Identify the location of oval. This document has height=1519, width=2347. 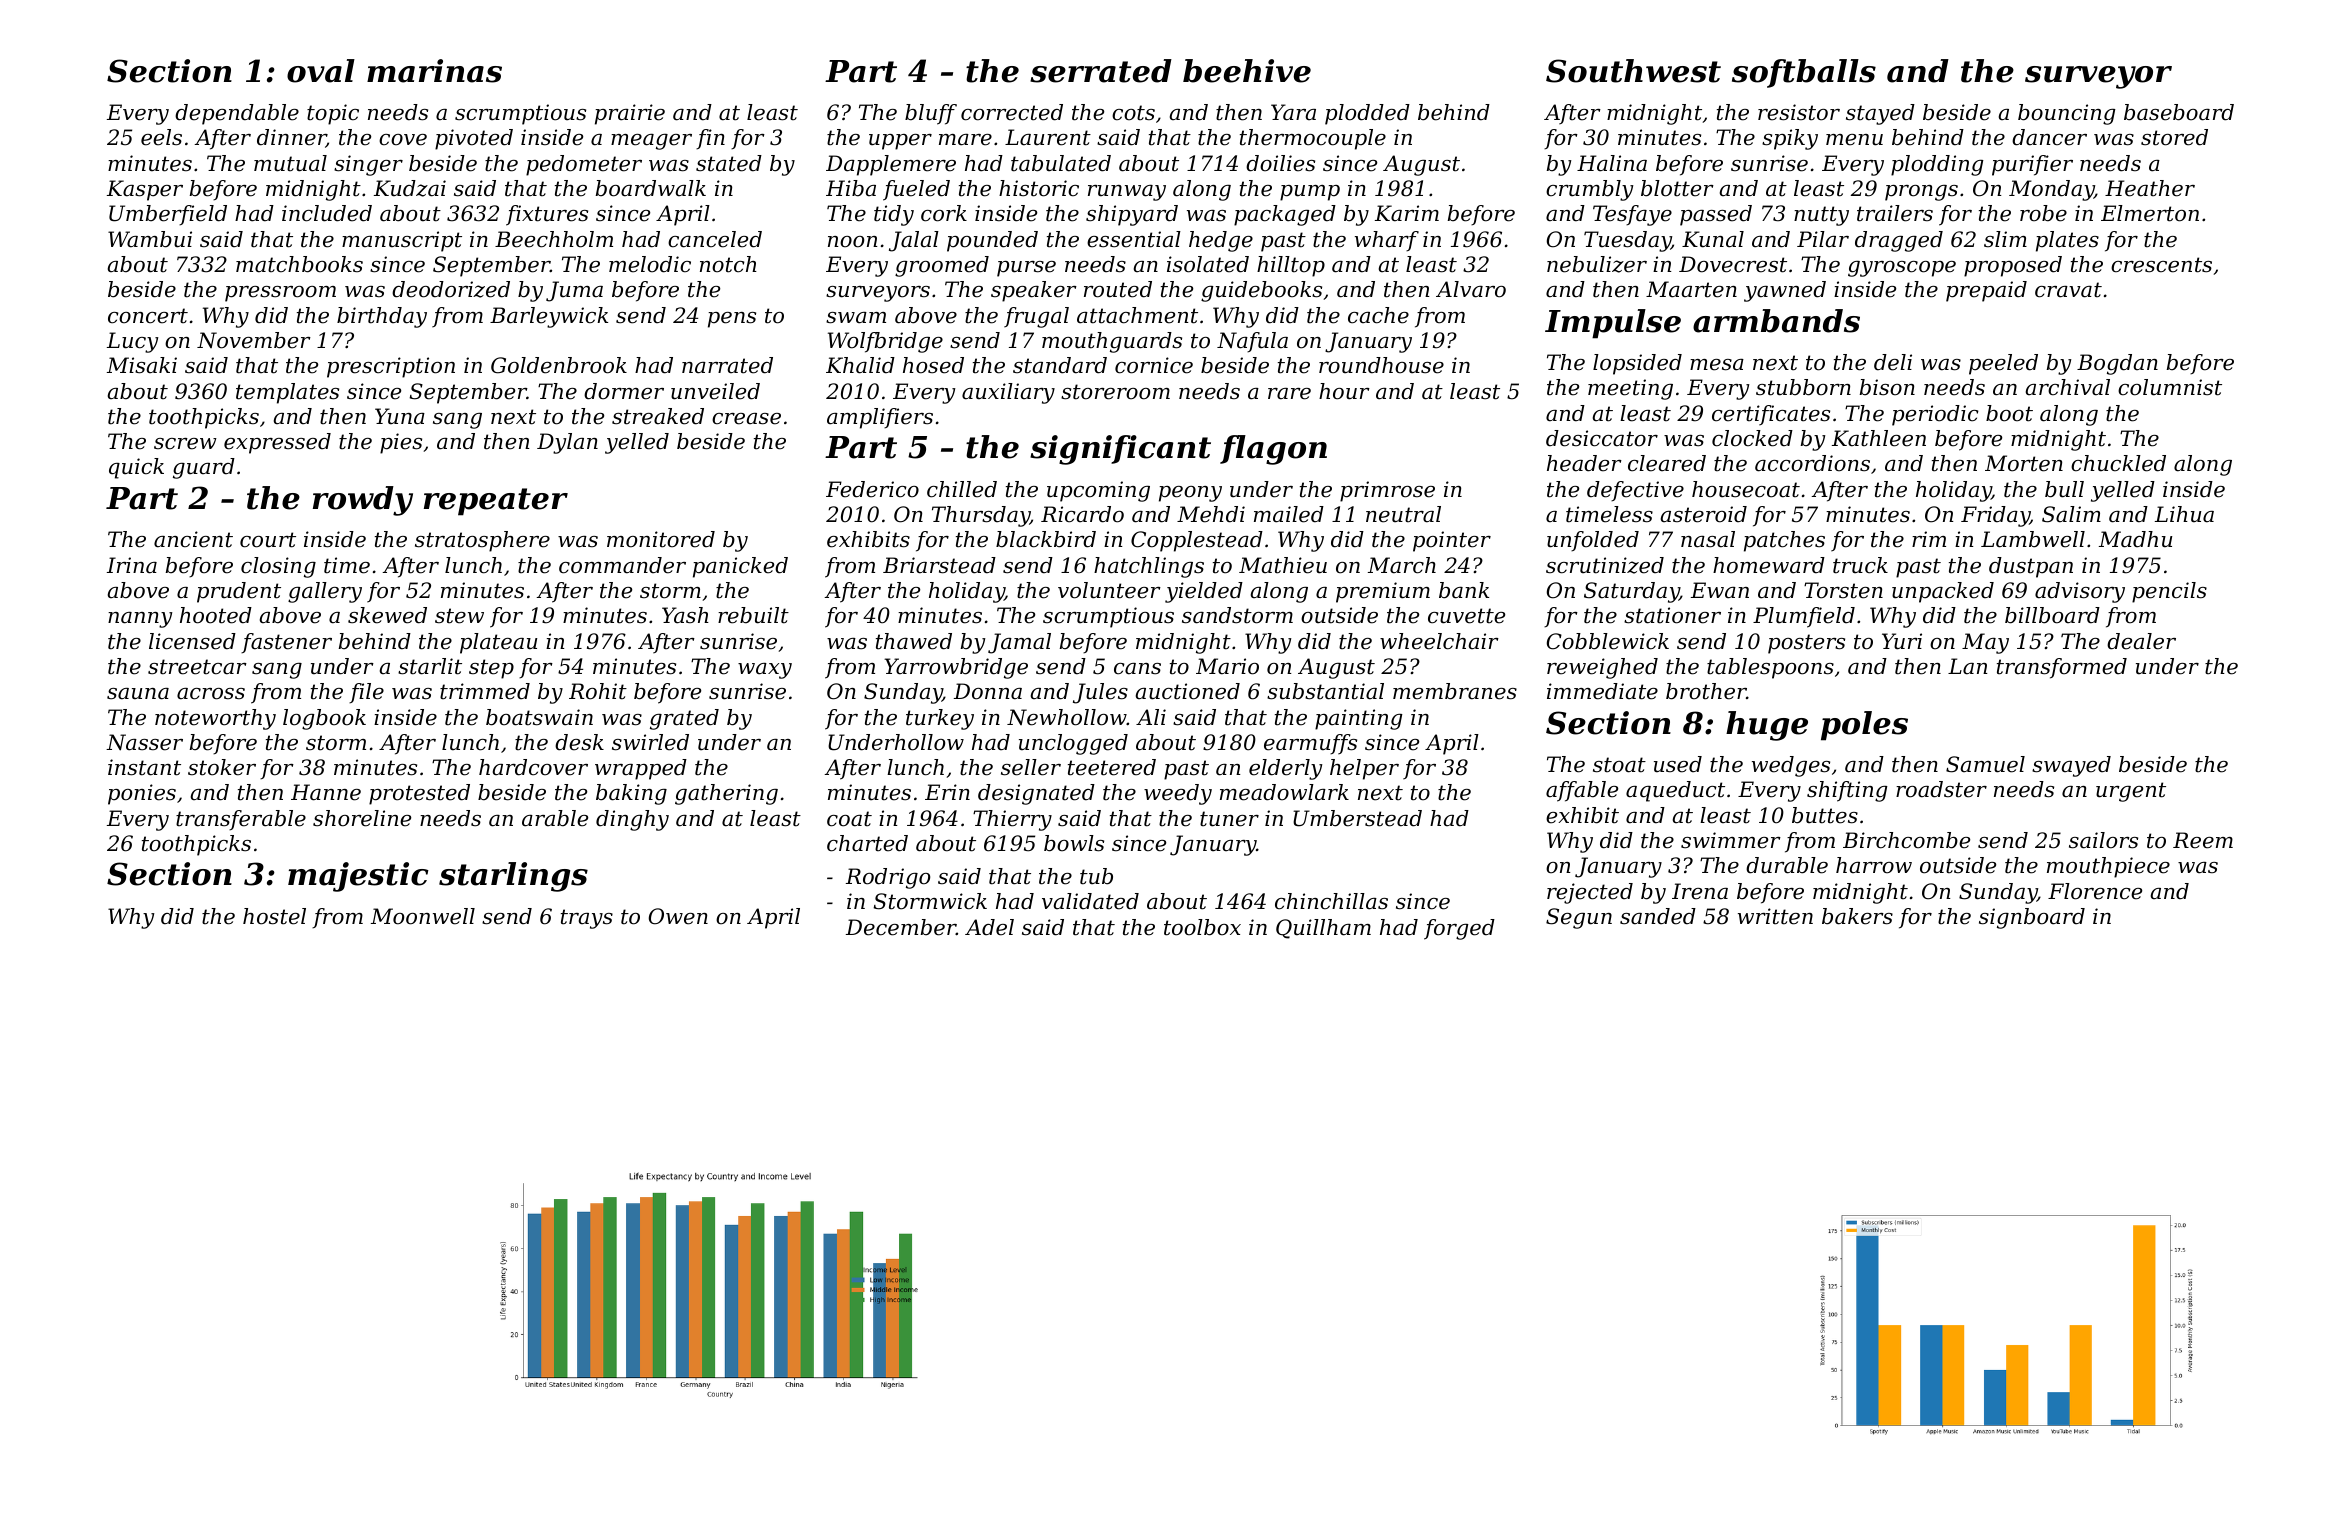
(321, 71).
